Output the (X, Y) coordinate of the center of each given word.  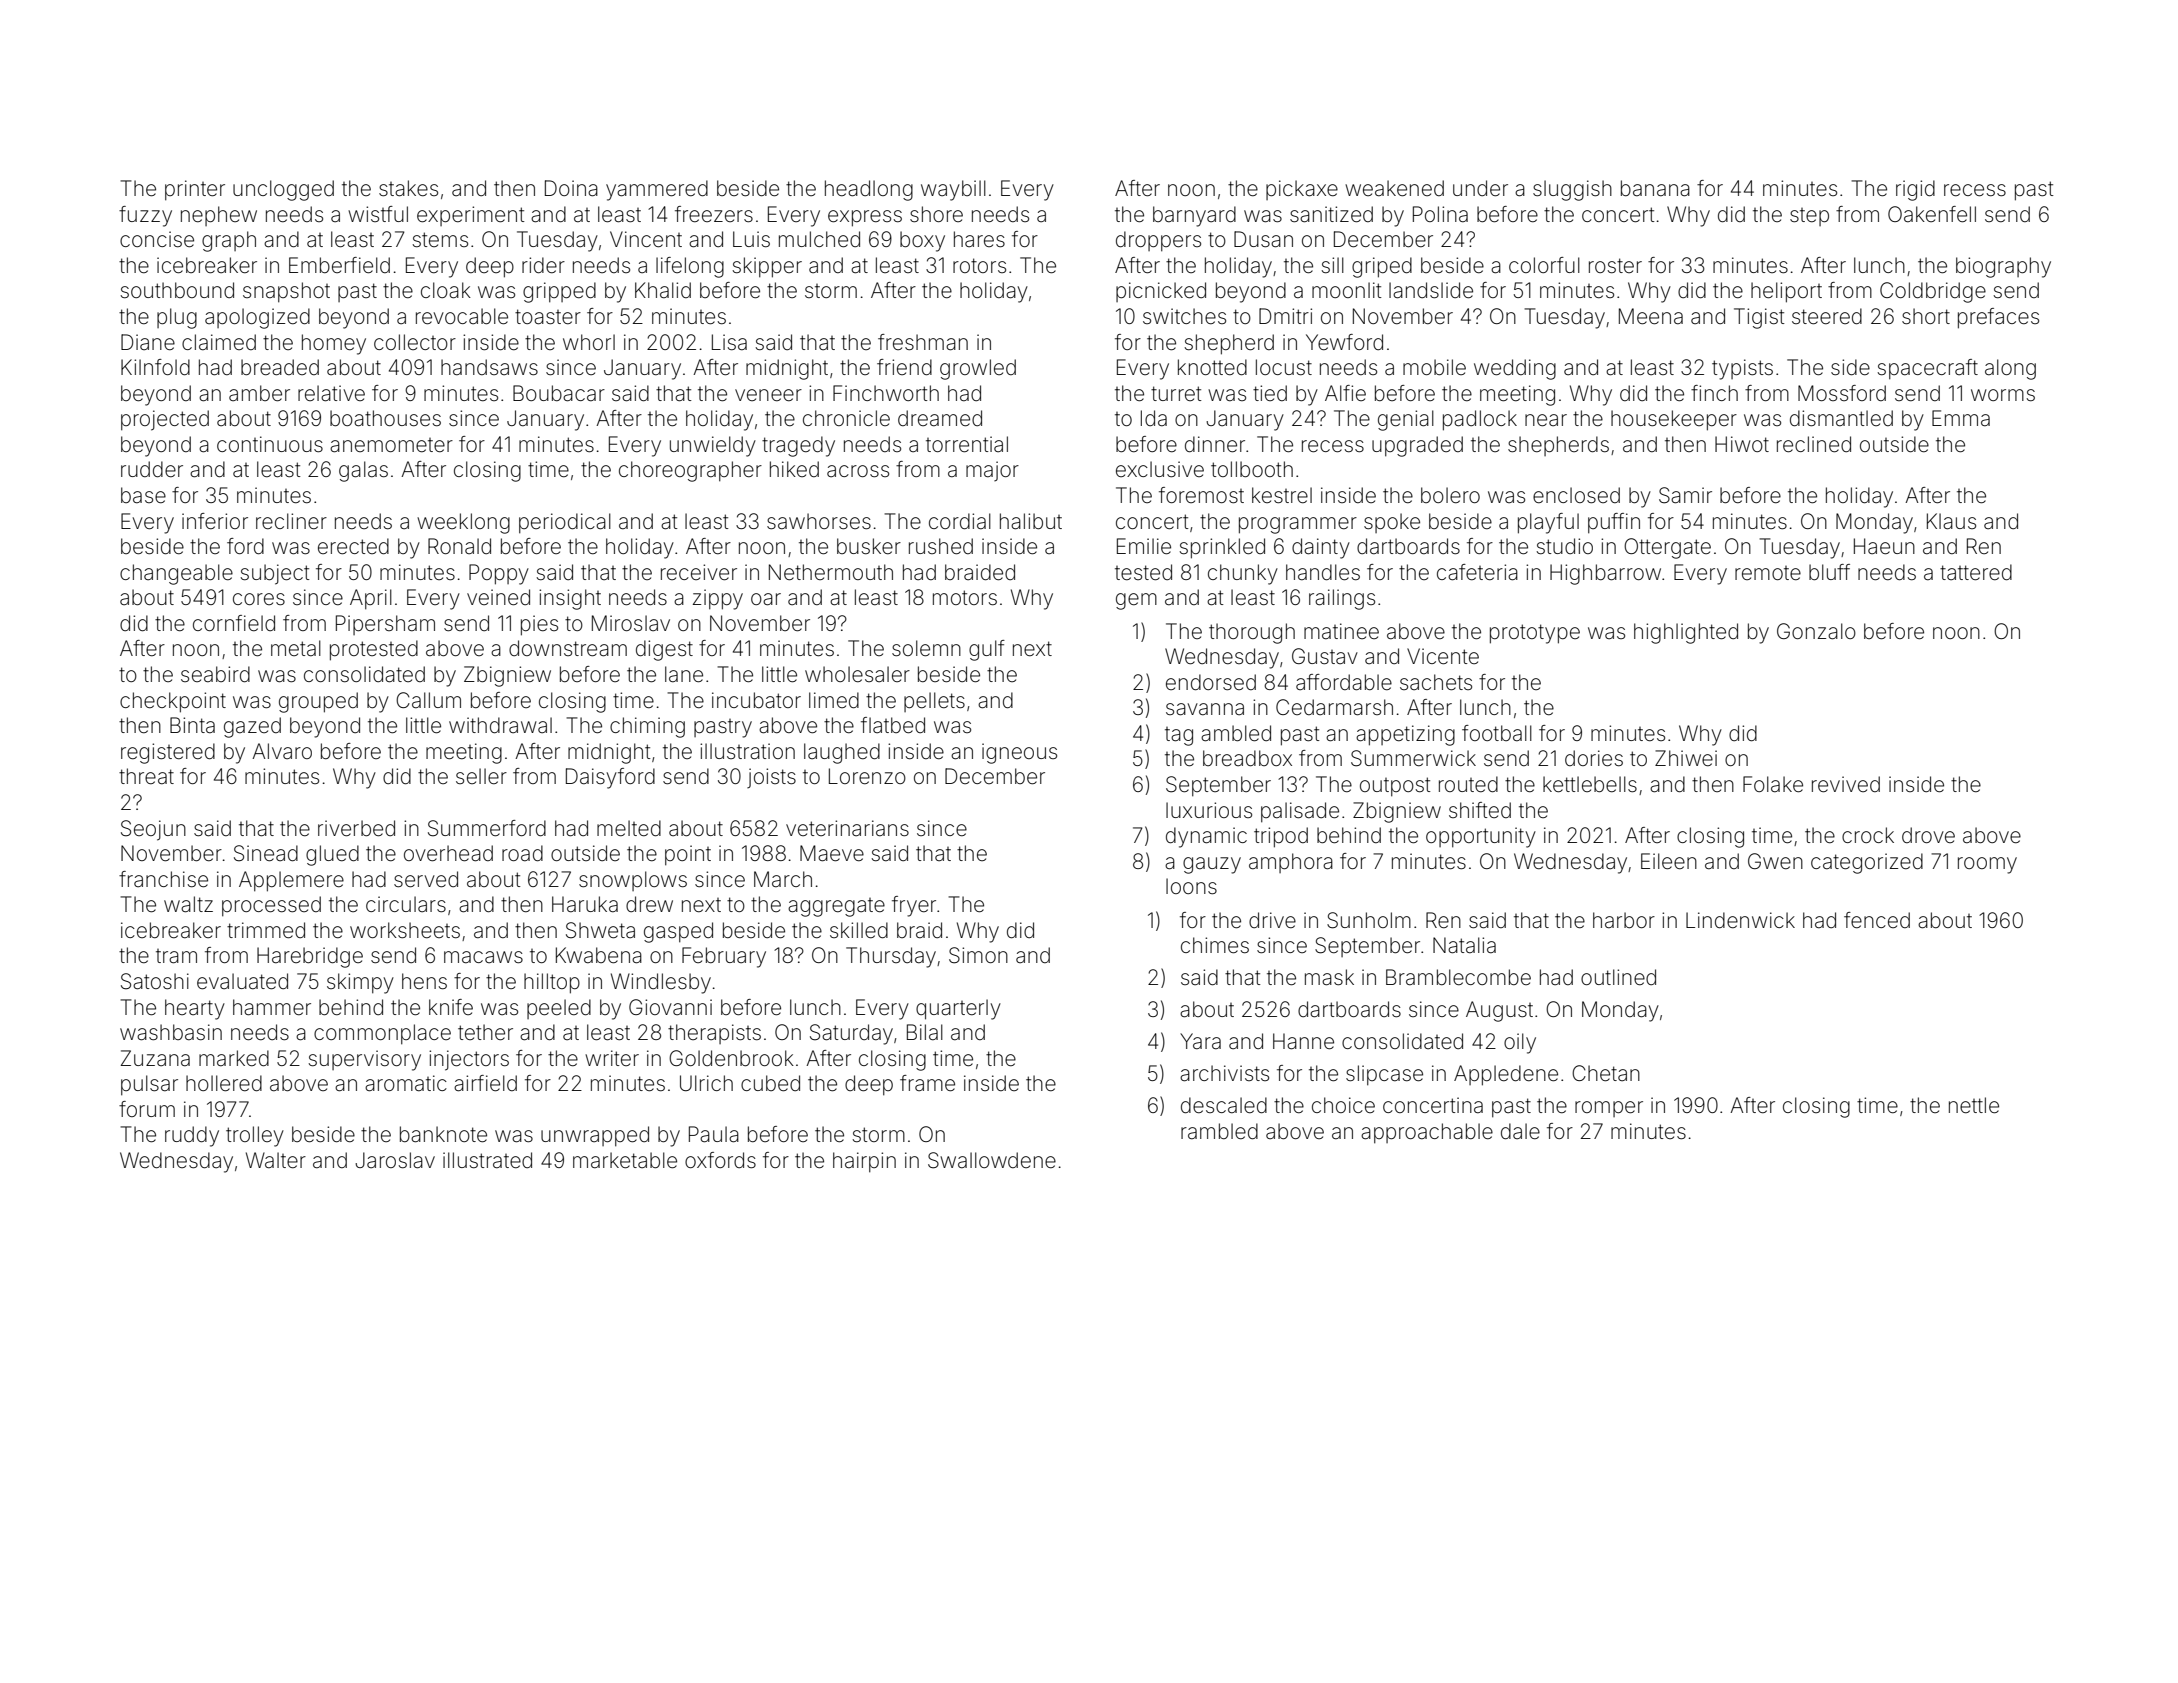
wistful (378, 214)
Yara (1200, 1041)
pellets (934, 702)
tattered (1976, 572)
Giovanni (670, 1007)
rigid (1915, 190)
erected (353, 546)
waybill (953, 190)
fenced (1877, 920)
